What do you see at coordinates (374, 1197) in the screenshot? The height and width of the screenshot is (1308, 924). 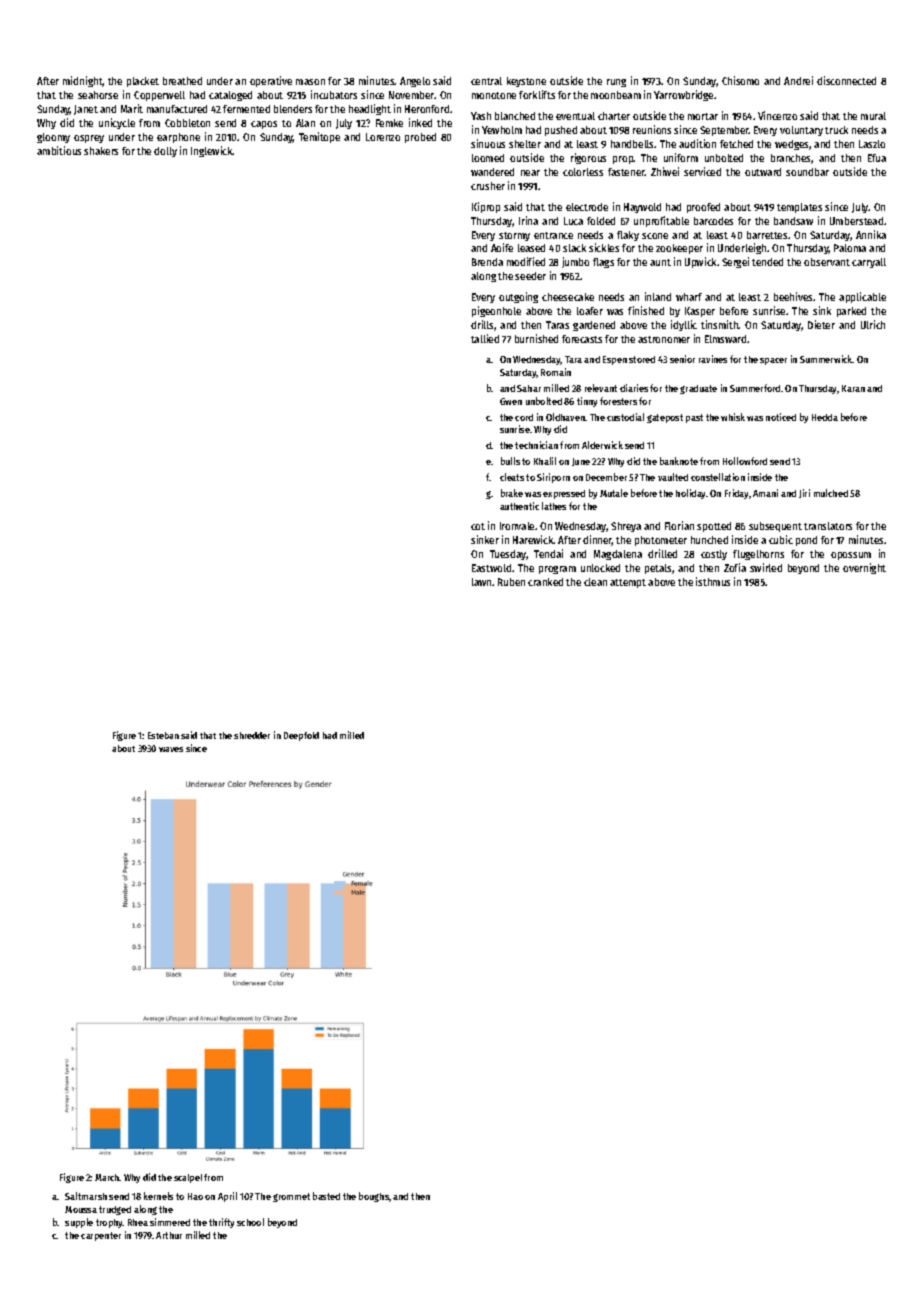 I see `boughs` at bounding box center [374, 1197].
